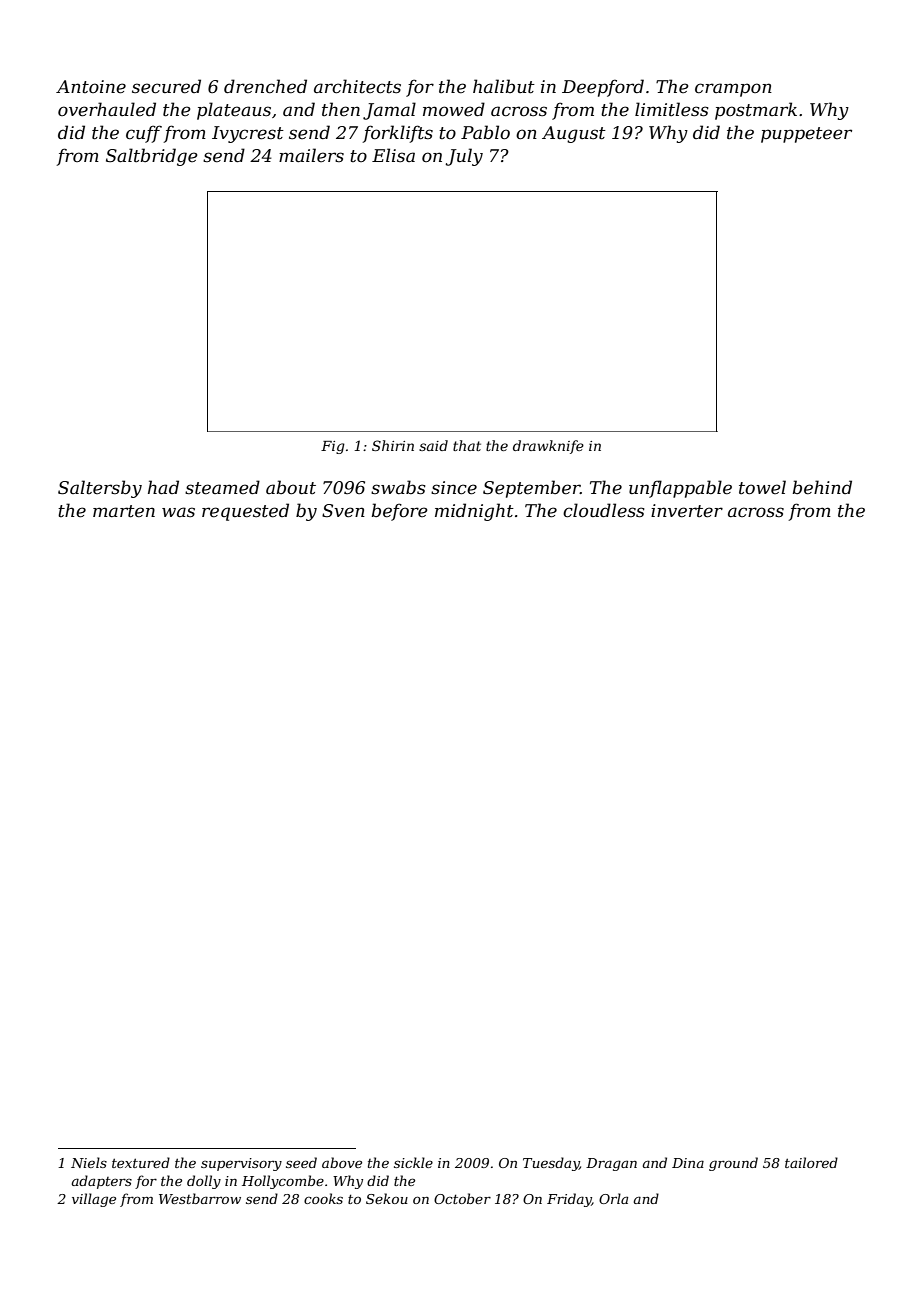 This screenshot has width=924, height=1308. Describe the element at coordinates (265, 86) in the screenshot. I see `drenched` at that location.
